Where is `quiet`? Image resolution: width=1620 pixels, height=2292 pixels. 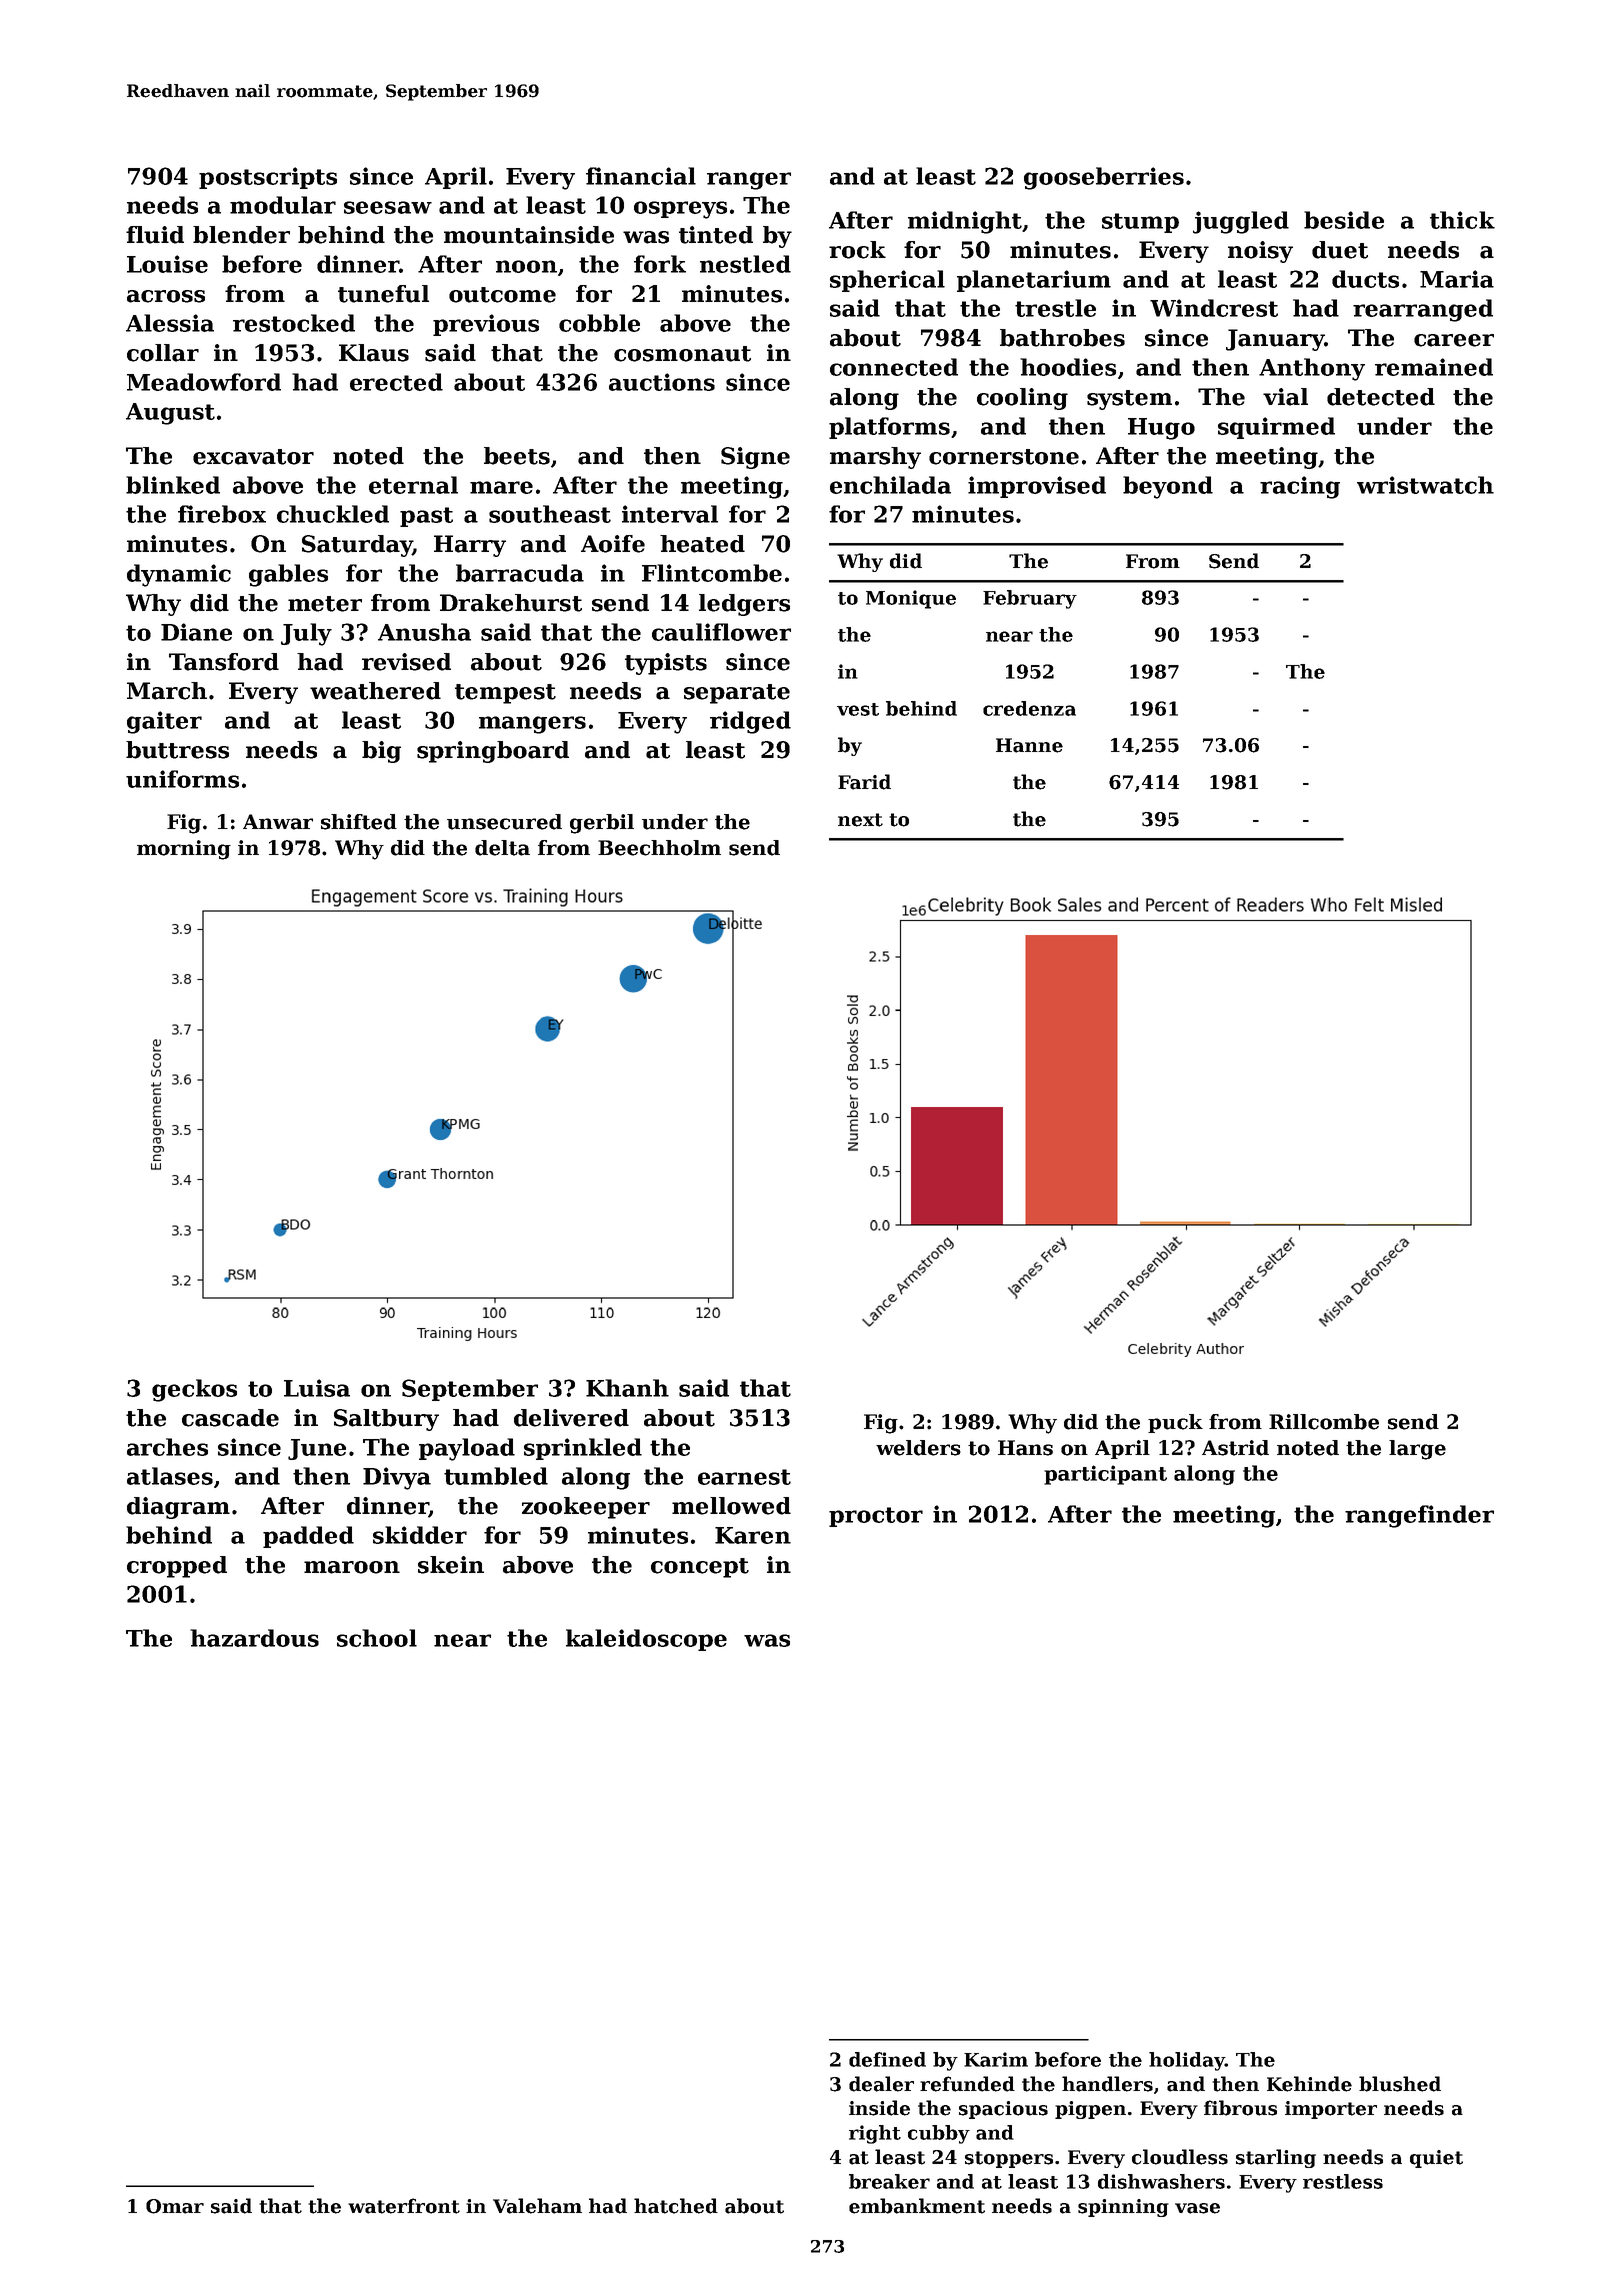
quiet is located at coordinates (1436, 2159).
